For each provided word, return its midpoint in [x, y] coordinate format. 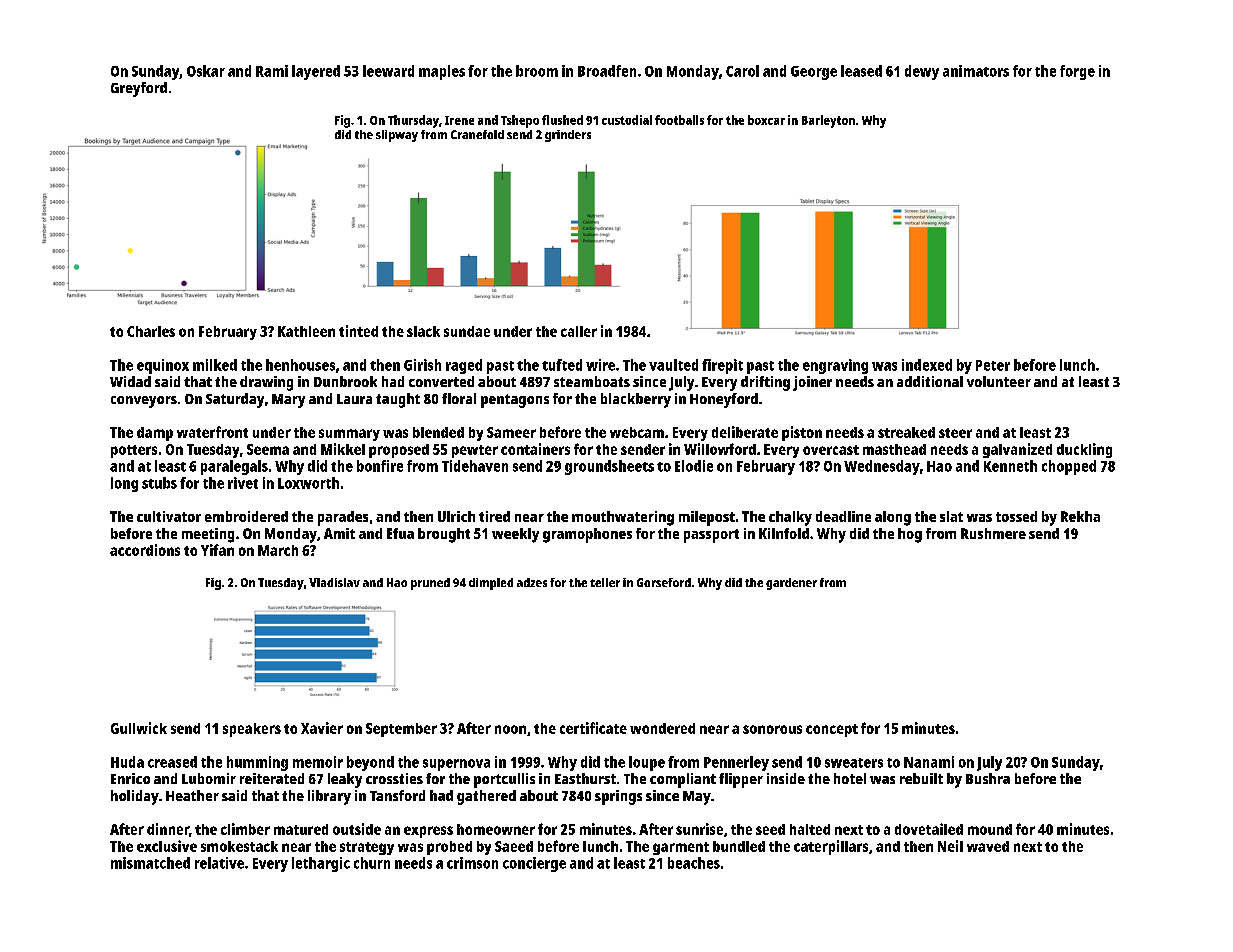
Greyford [139, 89]
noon [510, 729]
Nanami [929, 762]
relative [219, 863]
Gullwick [139, 728]
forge [1077, 72]
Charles [151, 331]
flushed [562, 120]
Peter [993, 365]
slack [423, 331]
